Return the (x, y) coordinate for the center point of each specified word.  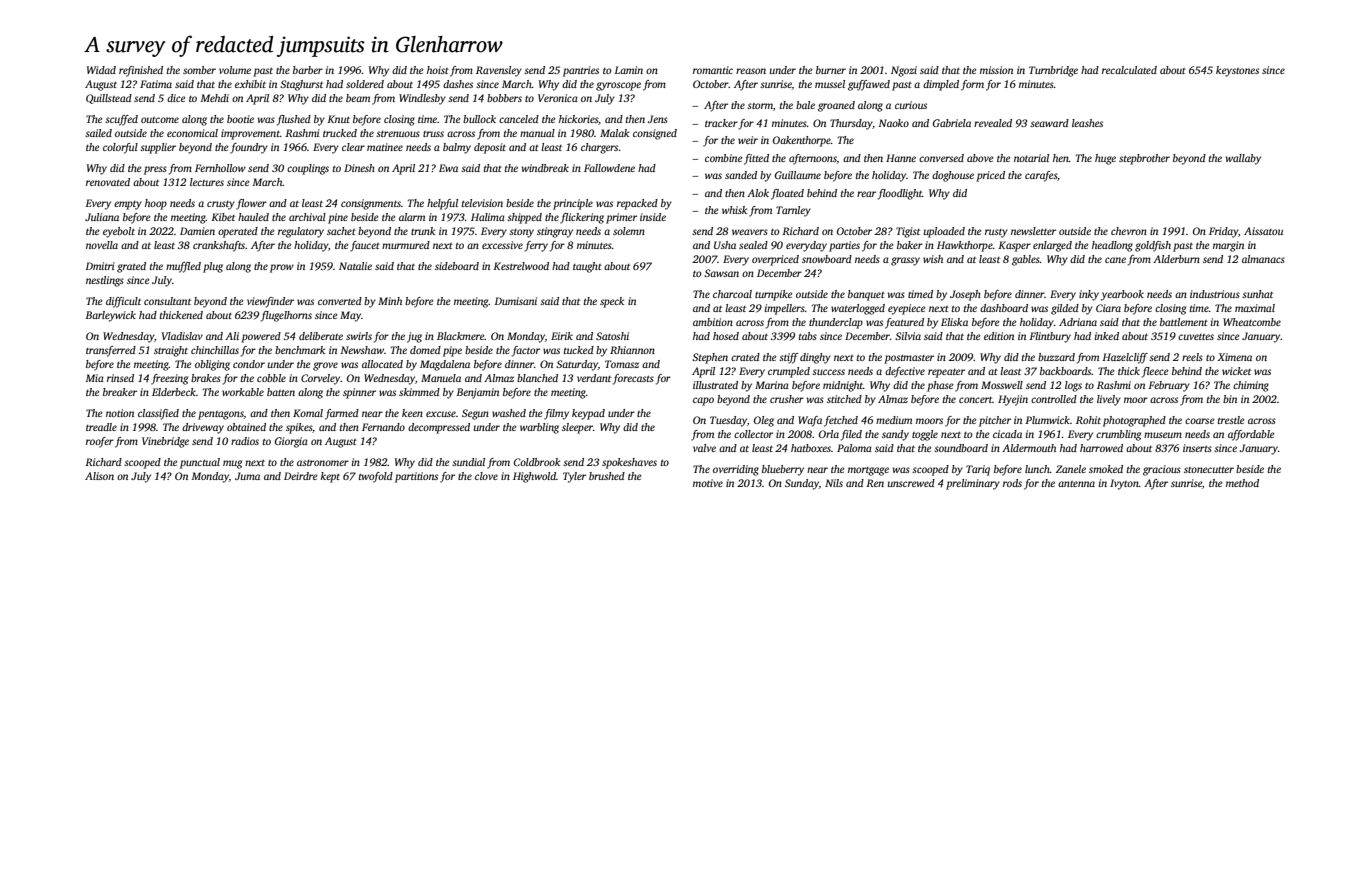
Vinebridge (165, 442)
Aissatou (1263, 231)
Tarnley (793, 211)
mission (996, 70)
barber (308, 70)
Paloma (854, 448)
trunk (423, 231)
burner (831, 70)
